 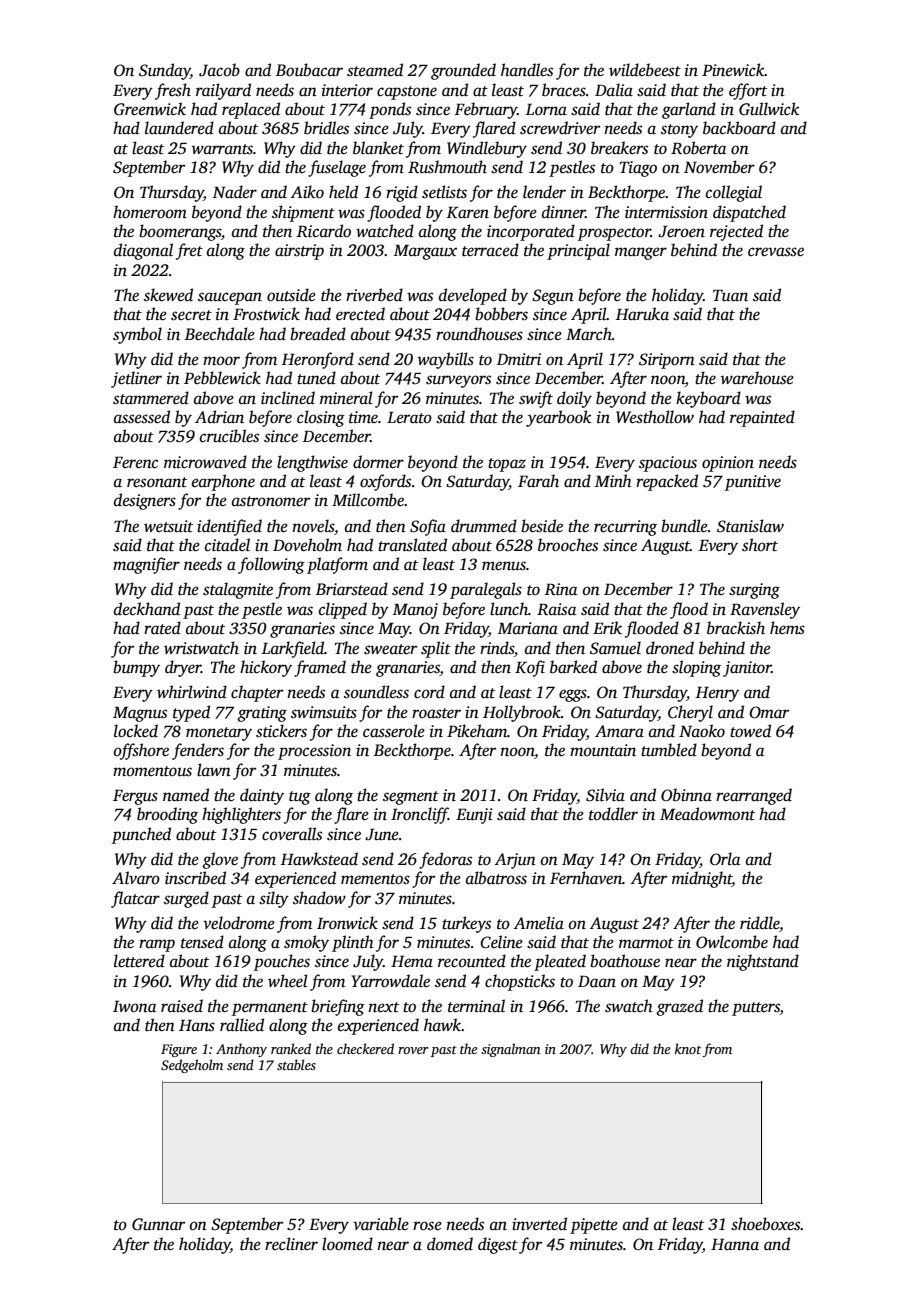 What do you see at coordinates (427, 1226) in the screenshot?
I see `rose` at bounding box center [427, 1226].
